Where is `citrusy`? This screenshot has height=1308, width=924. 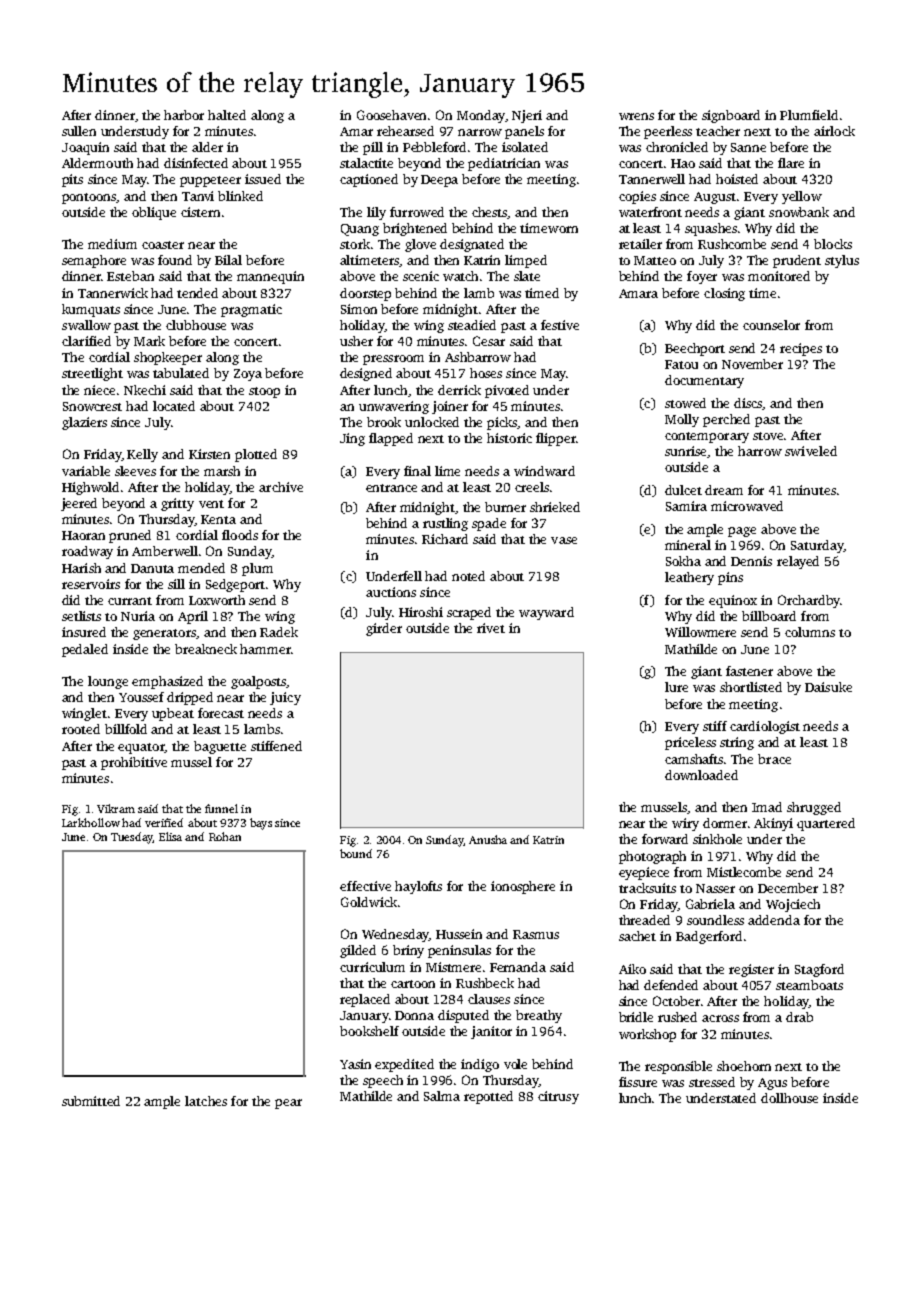
citrusy is located at coordinates (558, 1097).
